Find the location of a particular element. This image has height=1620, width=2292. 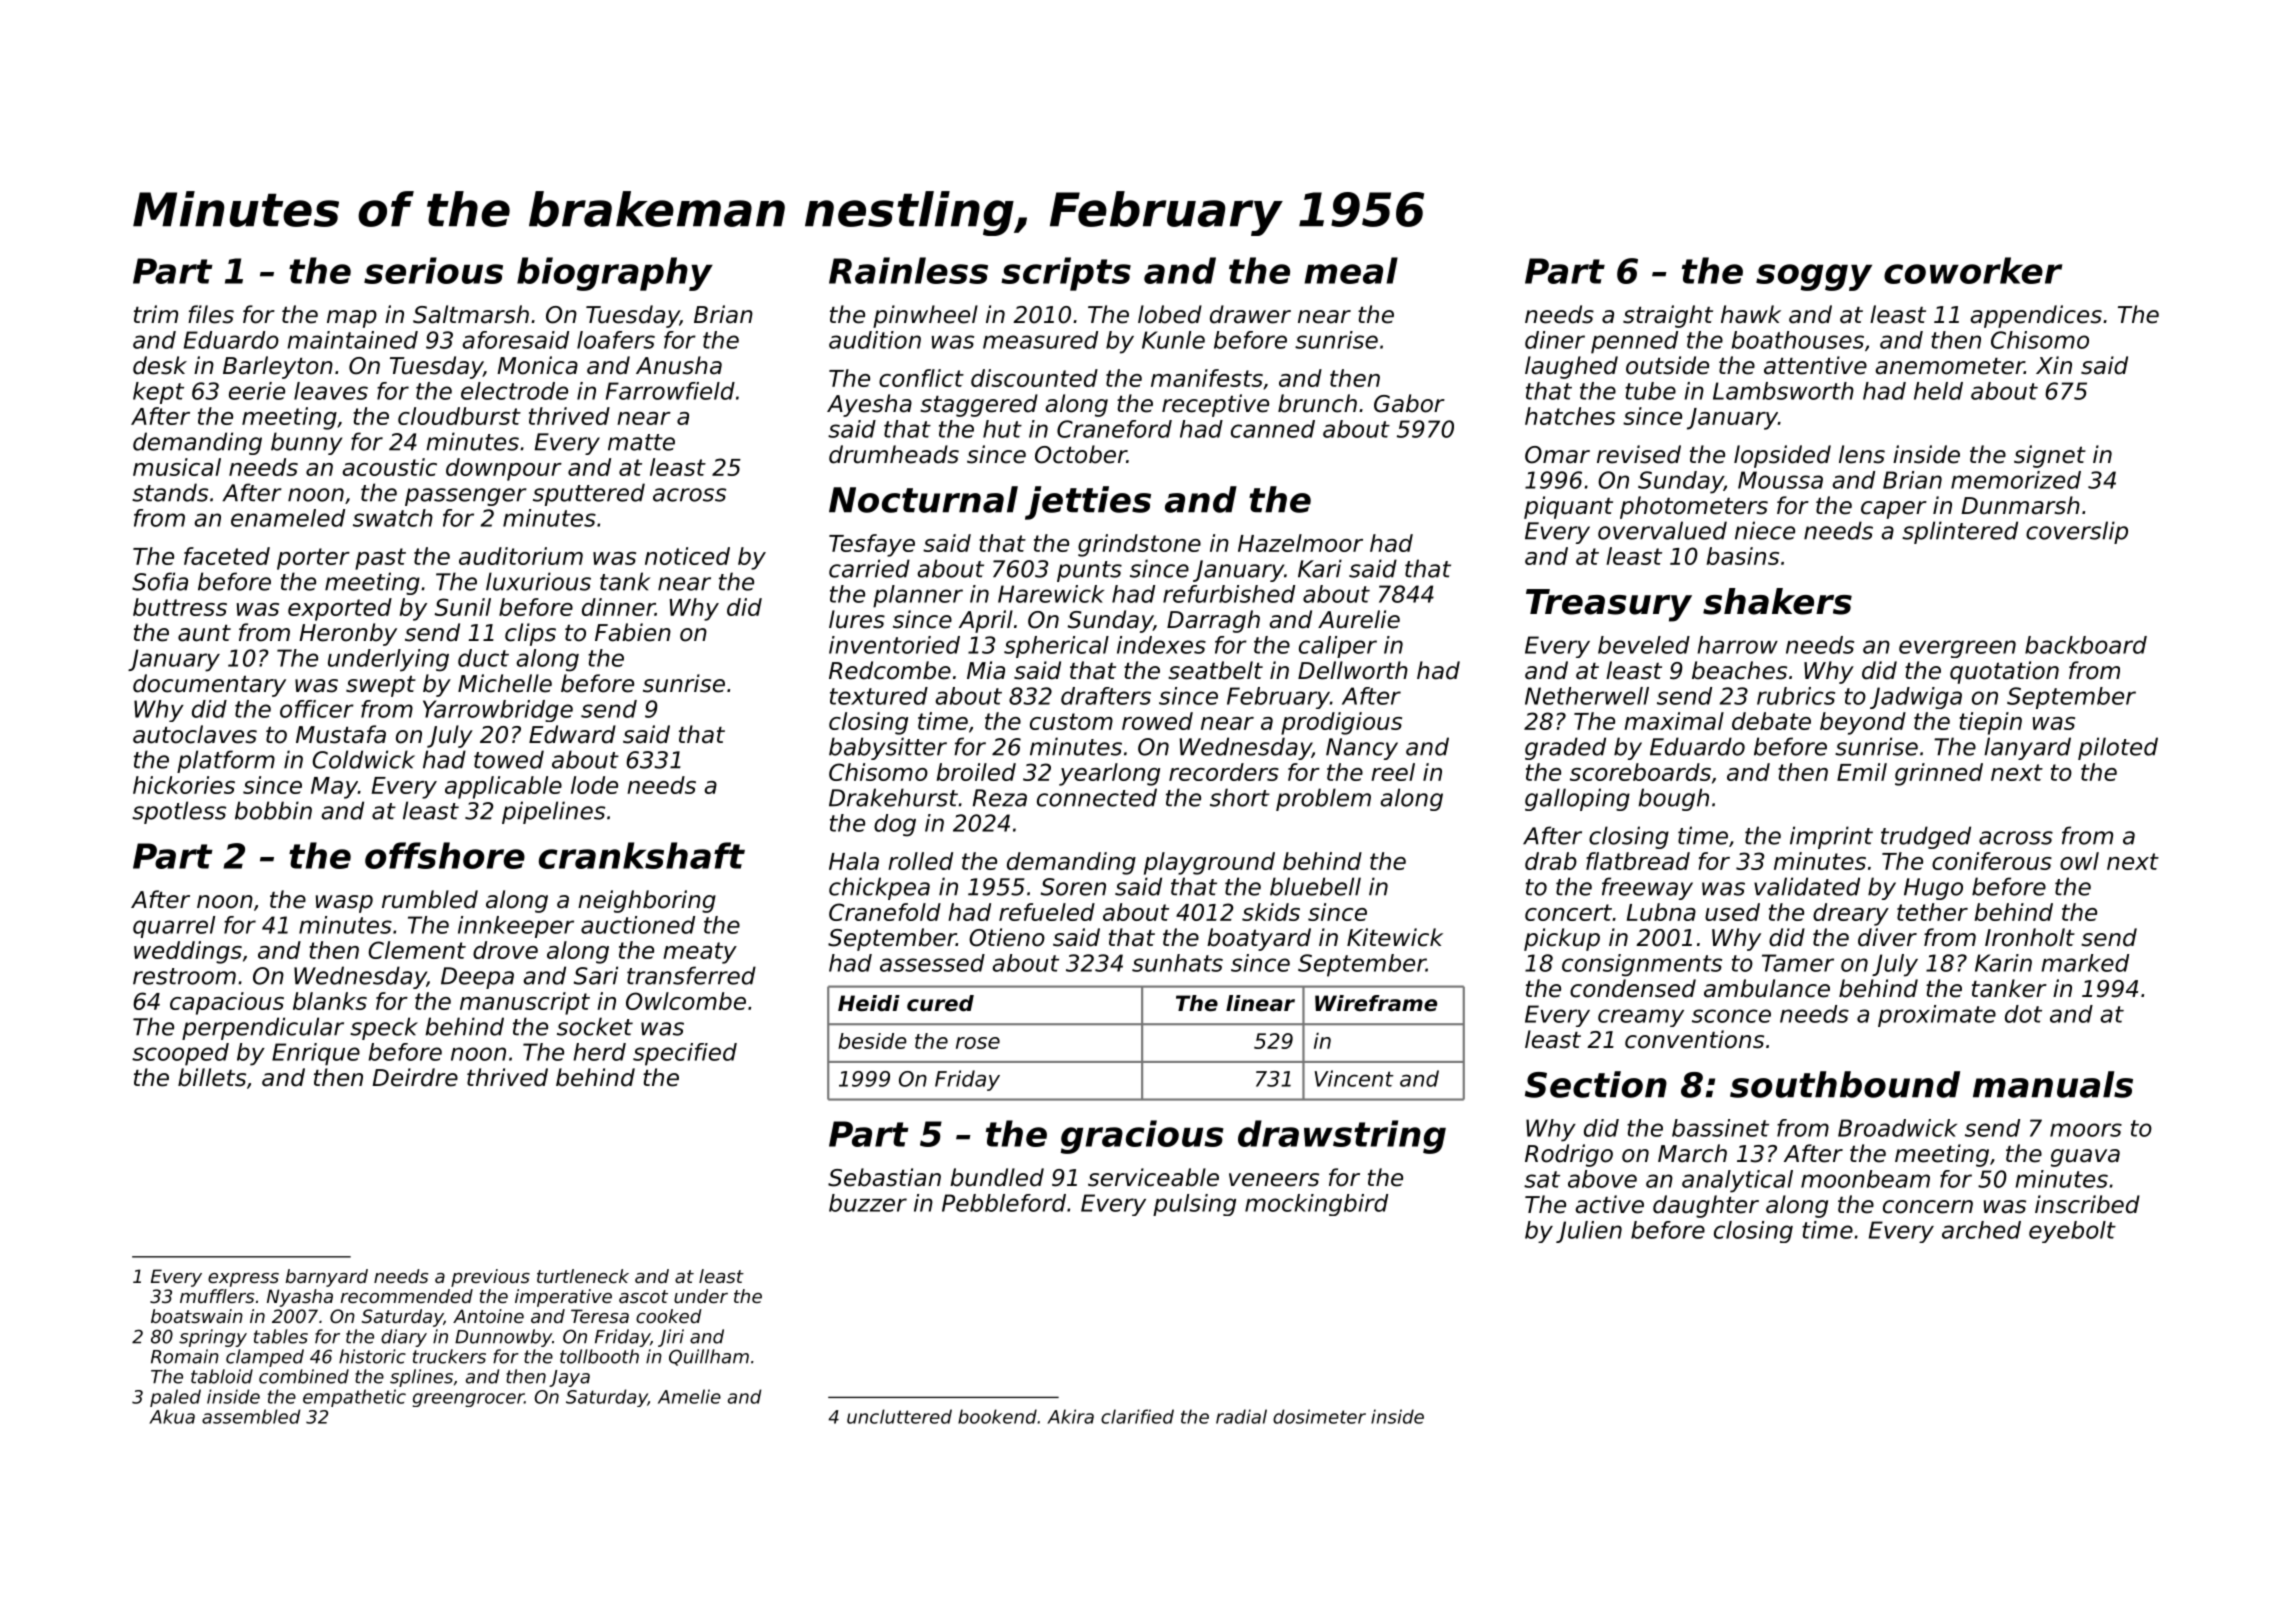

Emil is located at coordinates (1862, 772).
